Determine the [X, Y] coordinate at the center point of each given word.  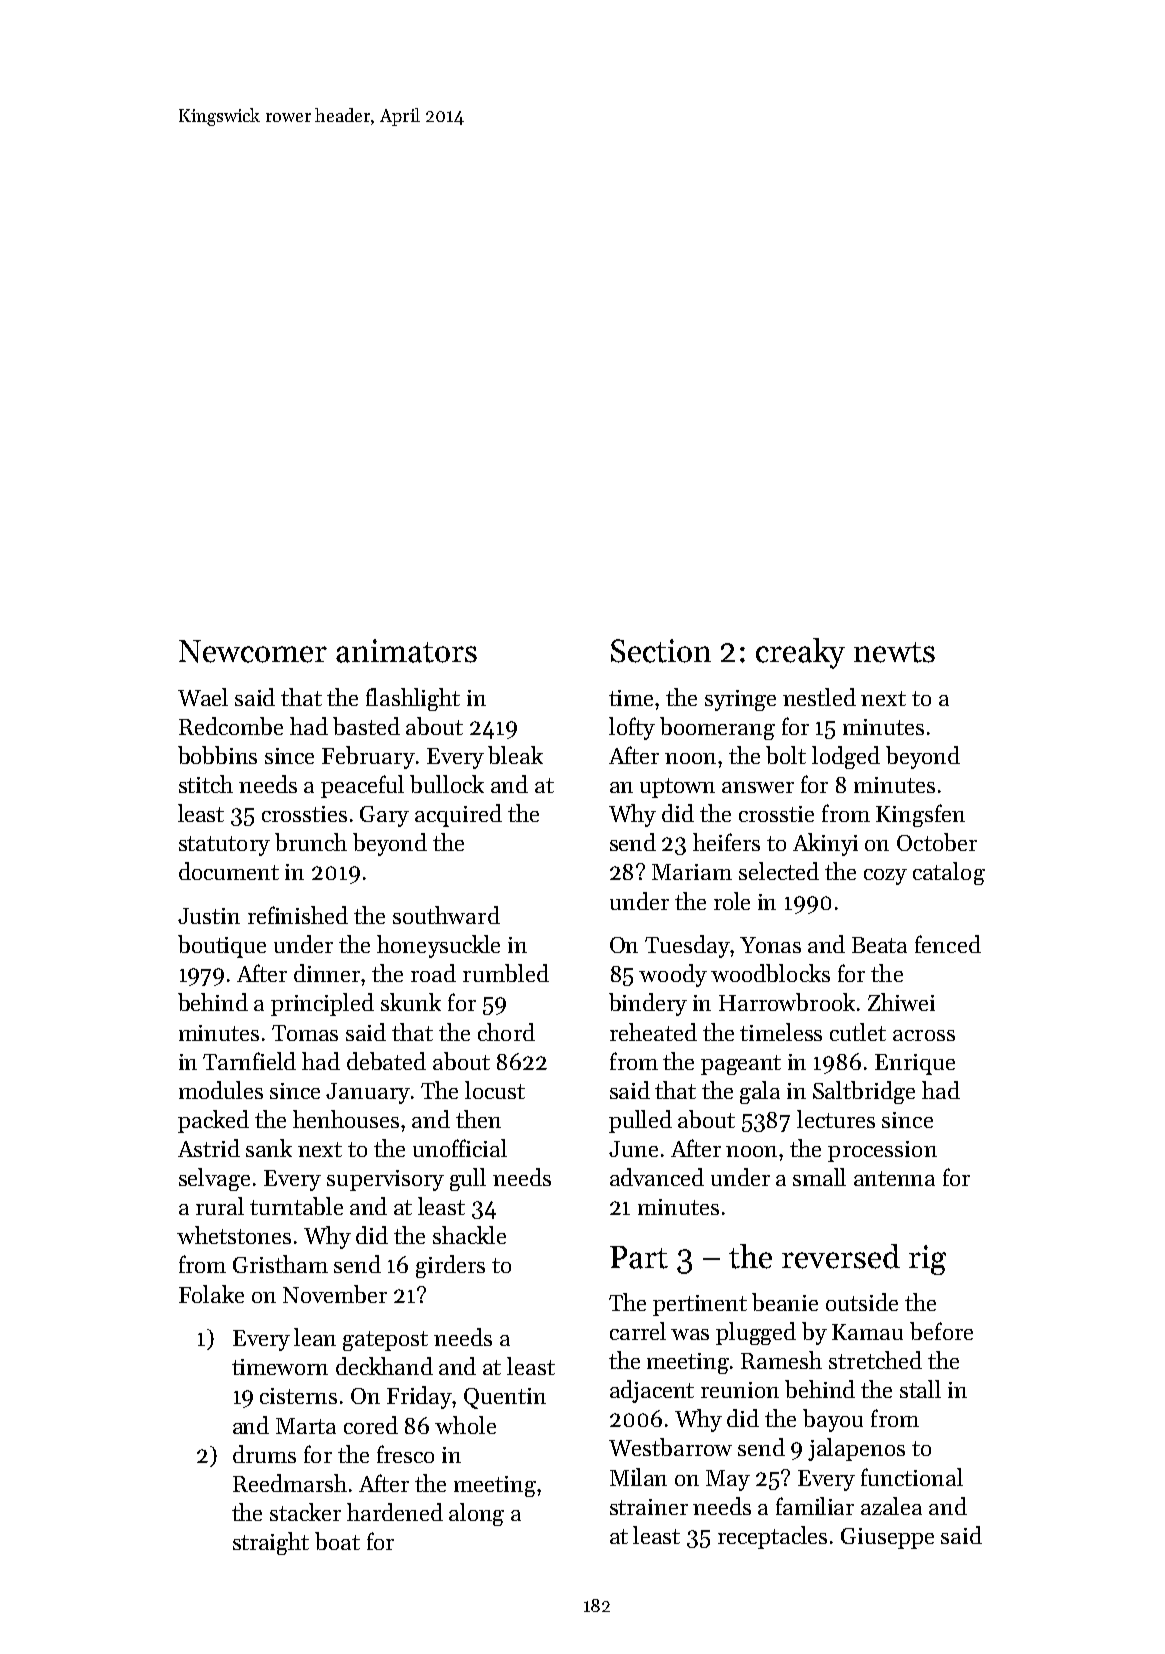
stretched [875, 1360]
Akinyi [825, 844]
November [335, 1294]
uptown [677, 788]
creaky [800, 653]
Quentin [505, 1398]
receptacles [772, 1537]
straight [271, 1543]
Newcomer [253, 651]
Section [661, 651]
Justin [209, 916]
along [476, 1514]
